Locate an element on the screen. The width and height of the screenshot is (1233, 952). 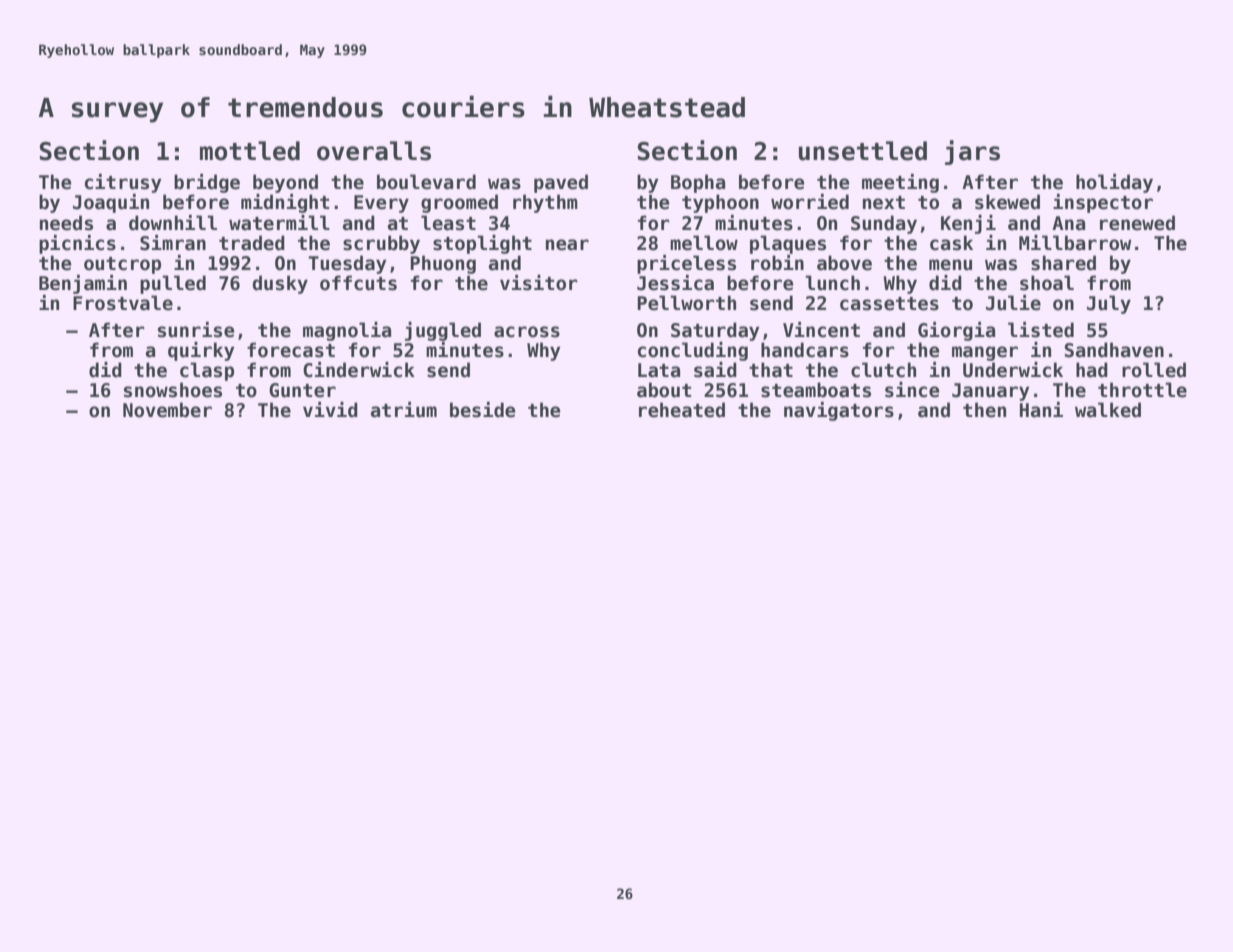
jars is located at coordinates (972, 152).
